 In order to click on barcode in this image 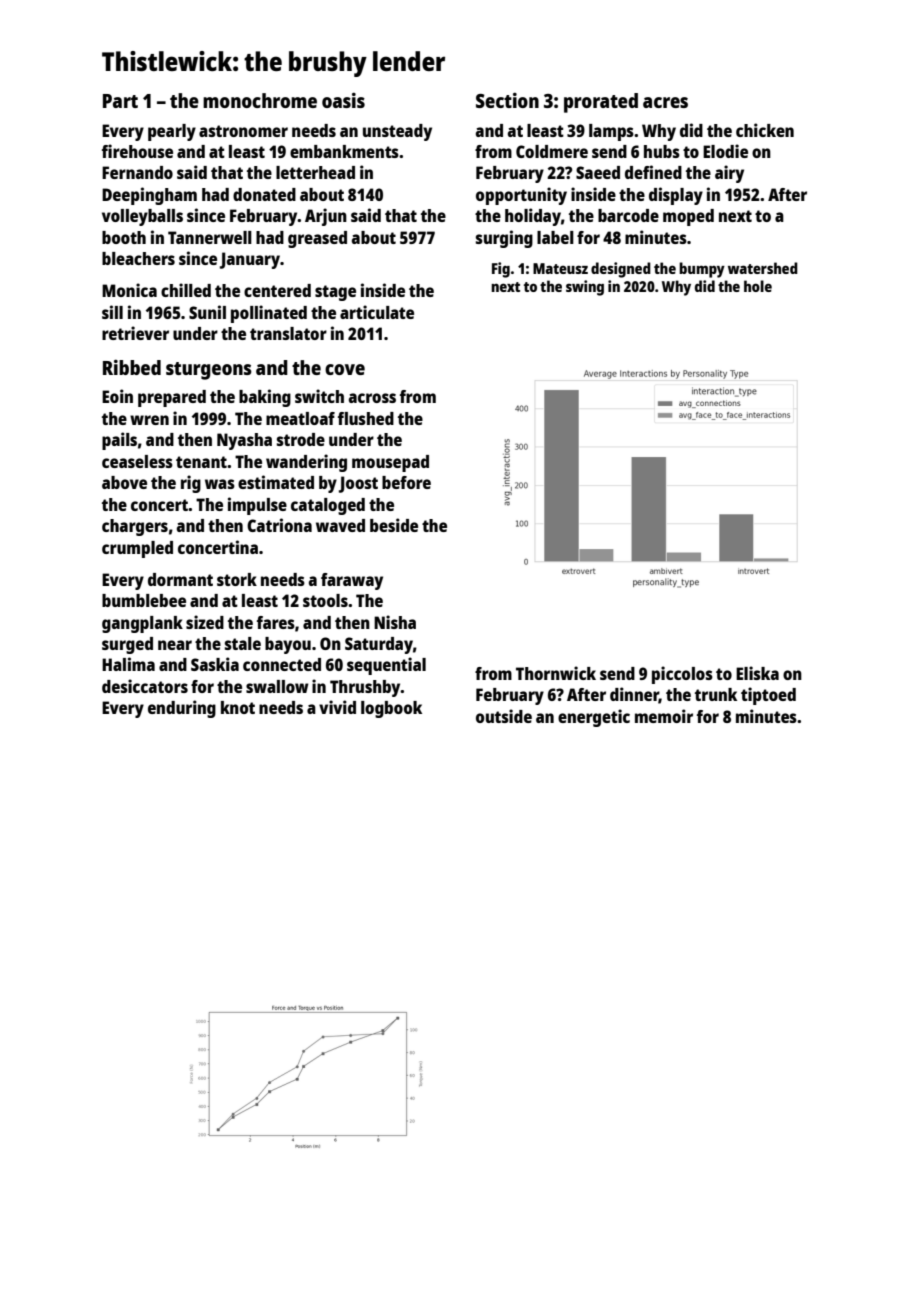, I will do `click(628, 215)`.
